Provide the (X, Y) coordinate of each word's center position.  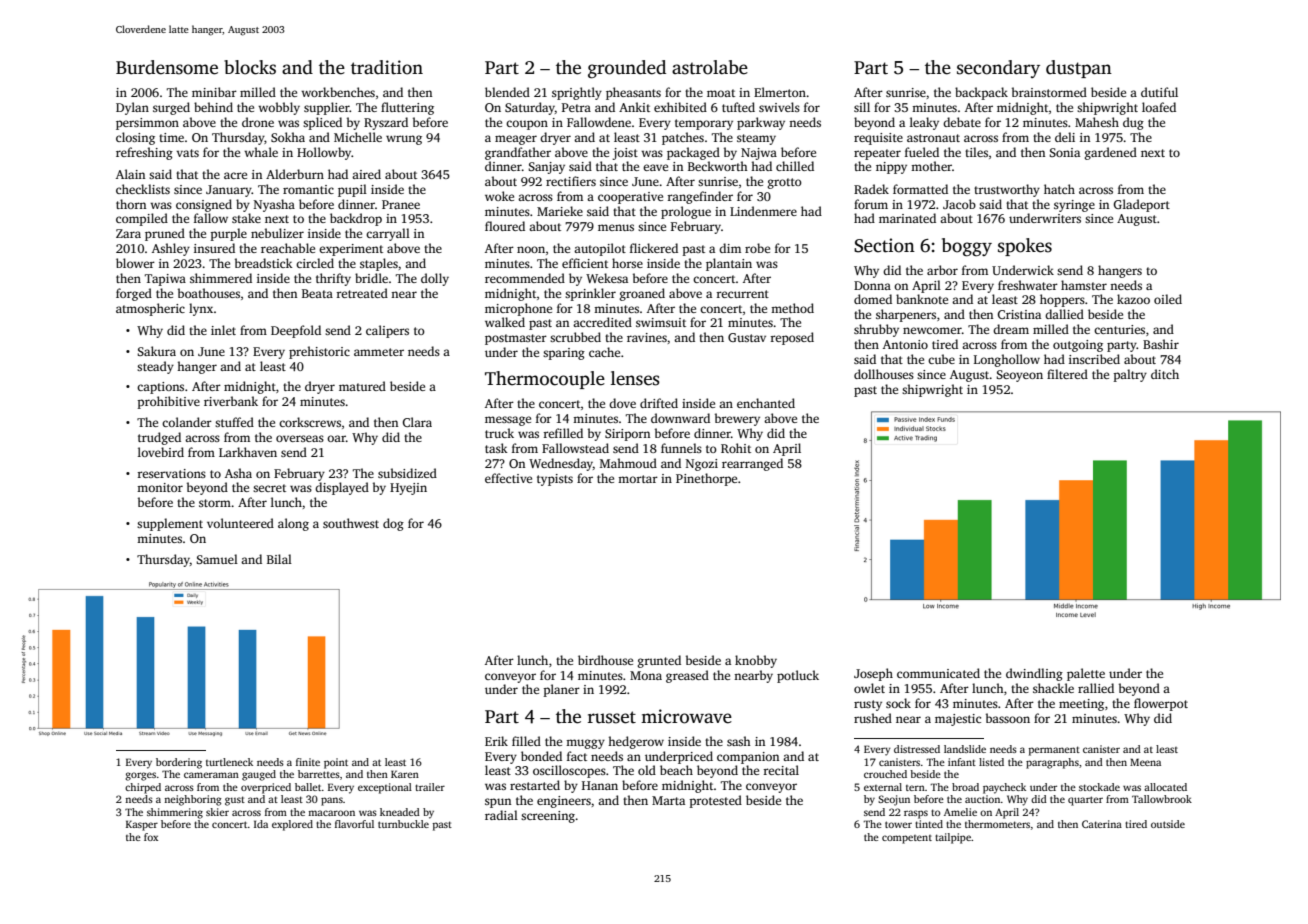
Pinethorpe (706, 479)
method (792, 308)
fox (151, 837)
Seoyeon (1019, 376)
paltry (1130, 375)
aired (366, 174)
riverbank (231, 401)
